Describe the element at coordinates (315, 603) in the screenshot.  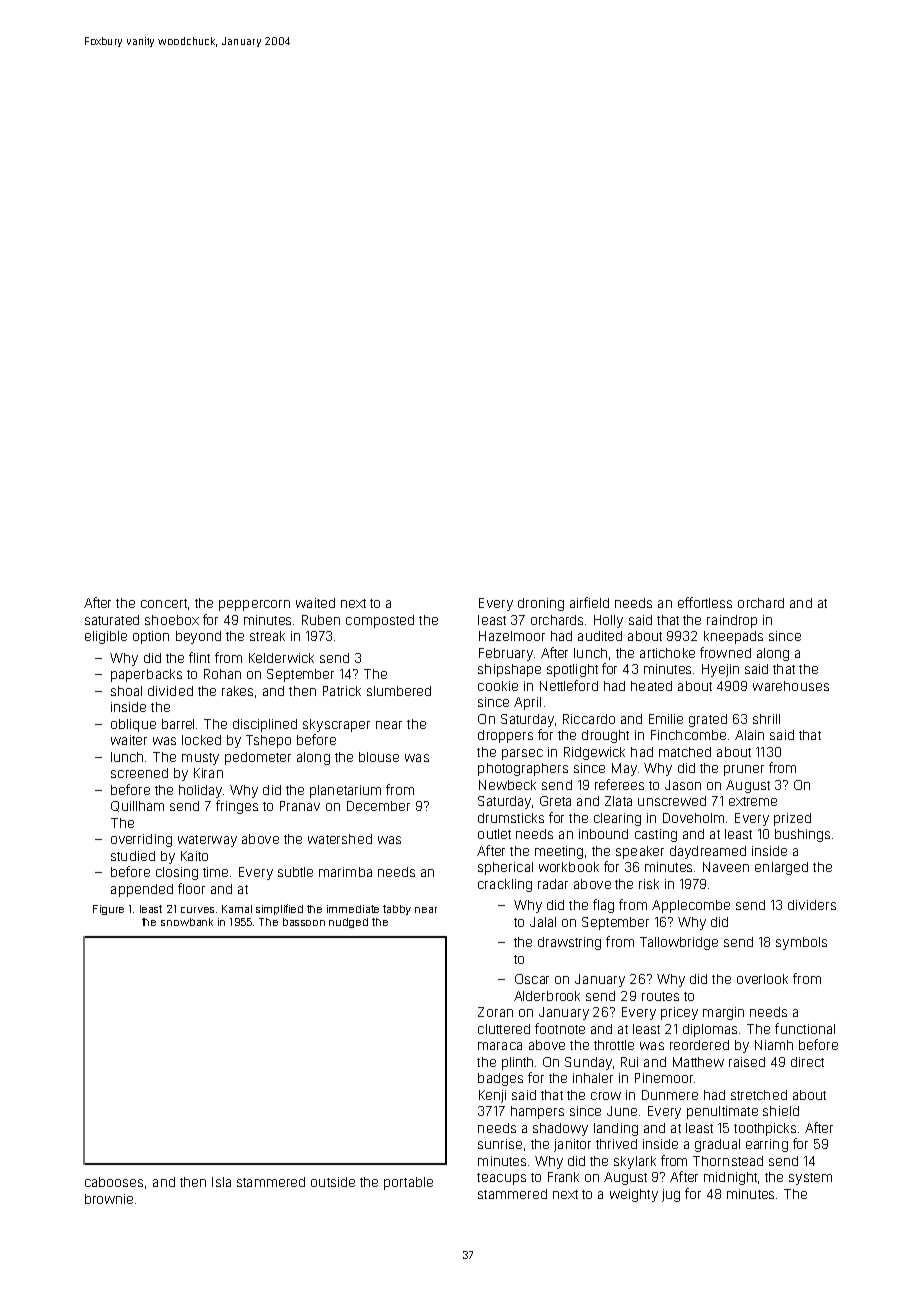
I see `waited` at that location.
